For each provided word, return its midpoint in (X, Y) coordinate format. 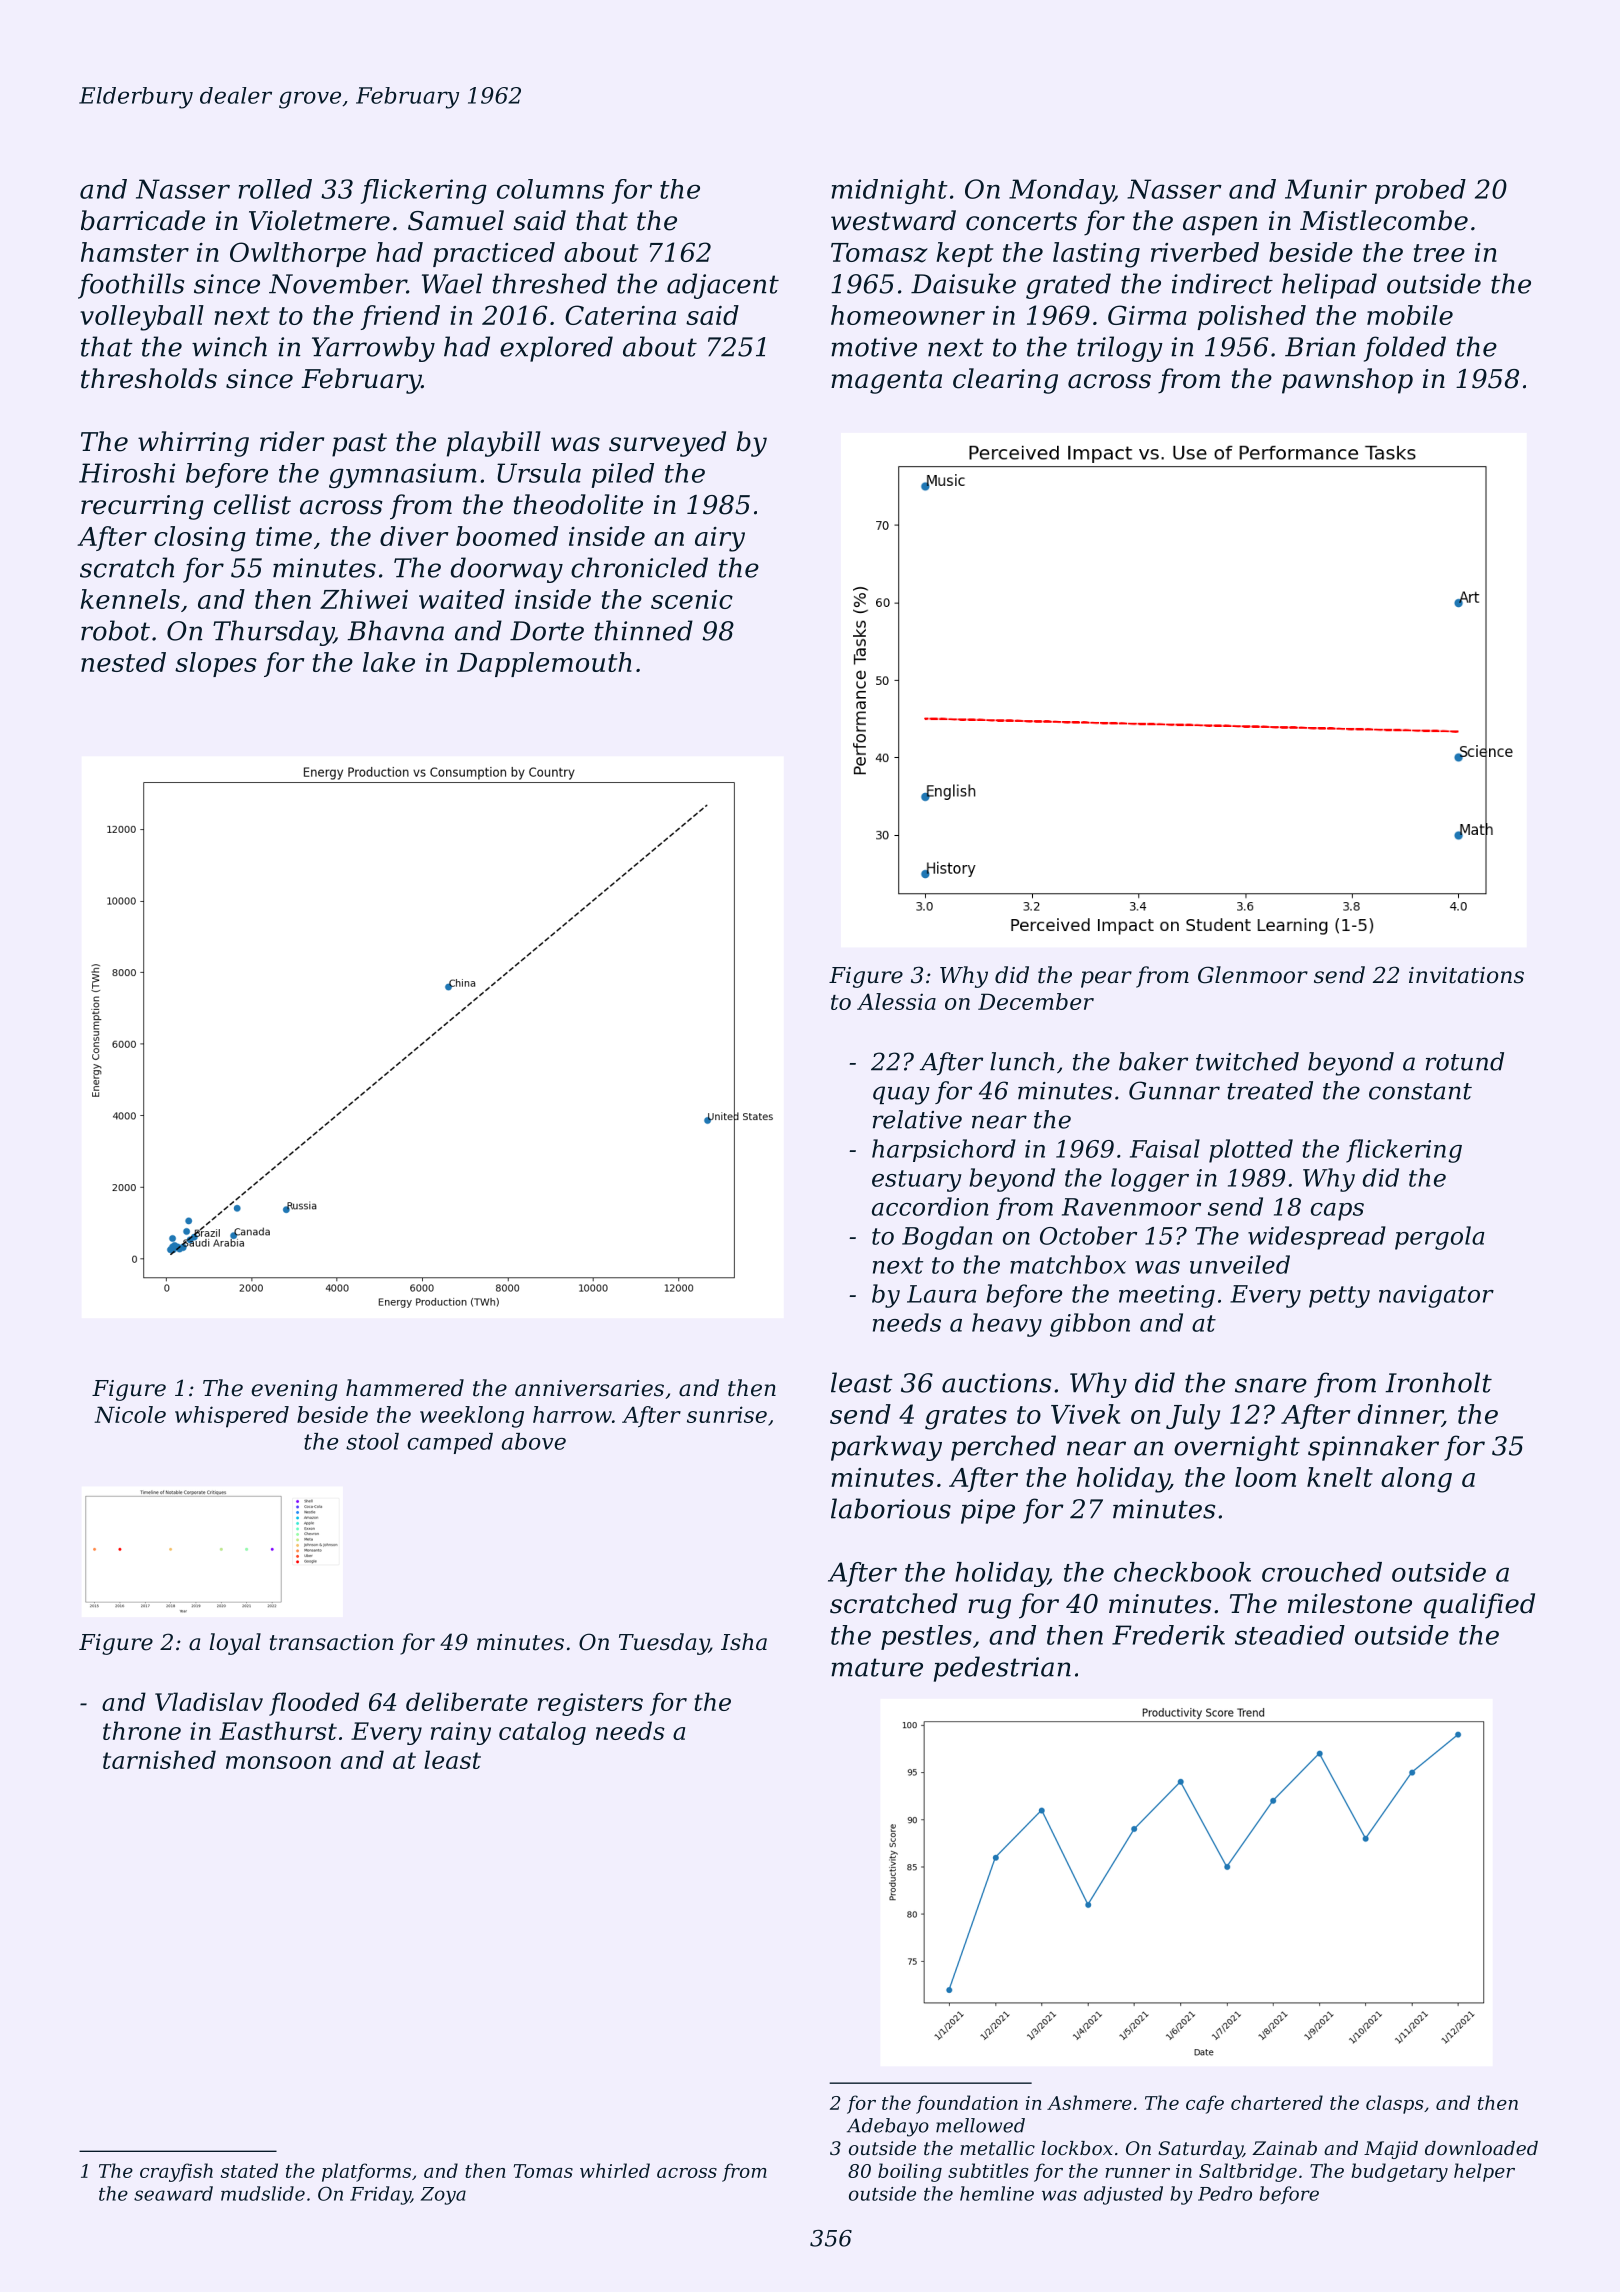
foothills (131, 286)
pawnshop (1347, 381)
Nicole (130, 1414)
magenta (886, 382)
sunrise (727, 1414)
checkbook (1182, 1572)
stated (249, 2170)
